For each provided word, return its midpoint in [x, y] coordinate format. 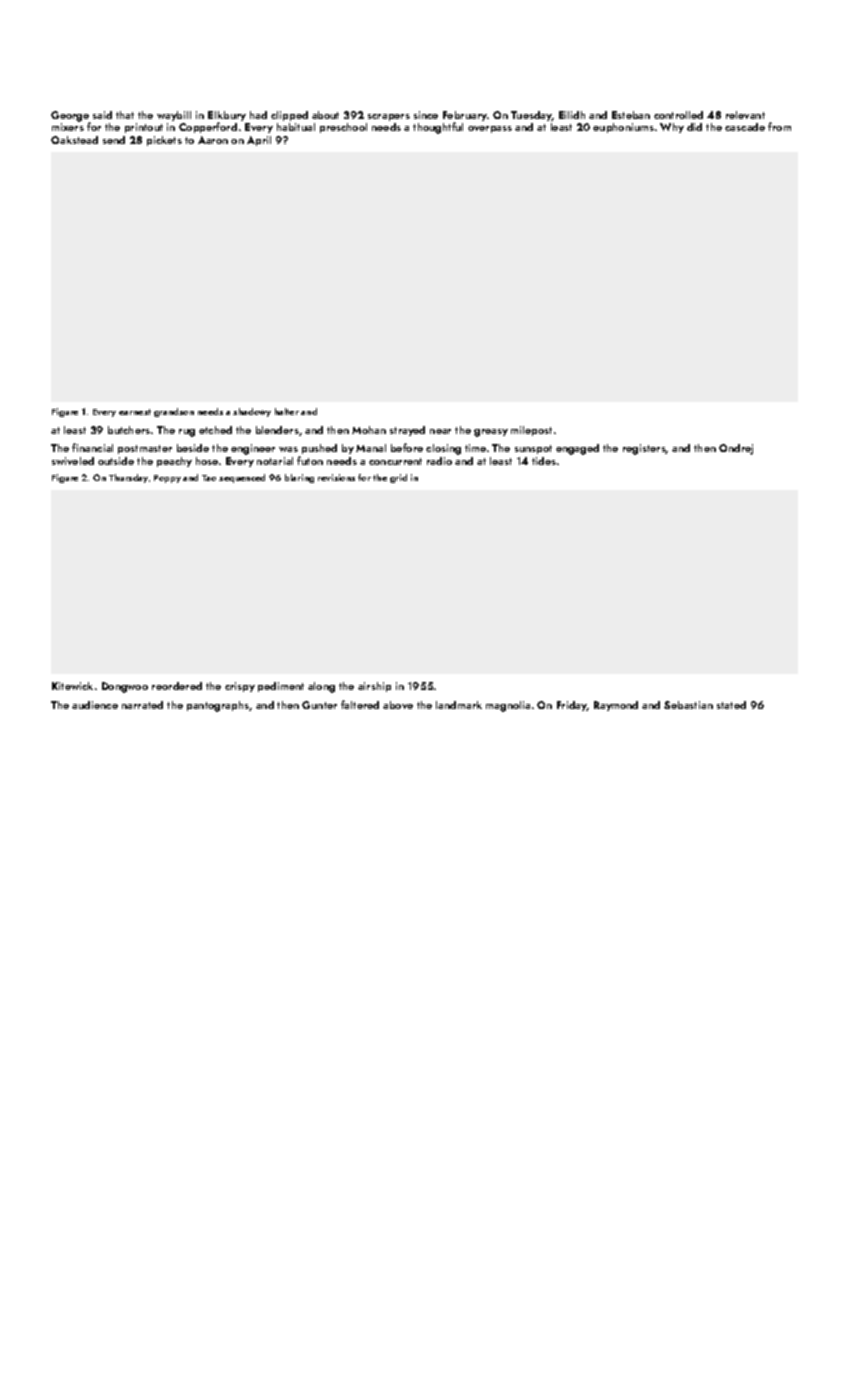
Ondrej [736, 449]
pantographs [218, 706]
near [440, 431]
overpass [490, 129]
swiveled [73, 461]
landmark [459, 705]
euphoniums [623, 128]
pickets [164, 141]
